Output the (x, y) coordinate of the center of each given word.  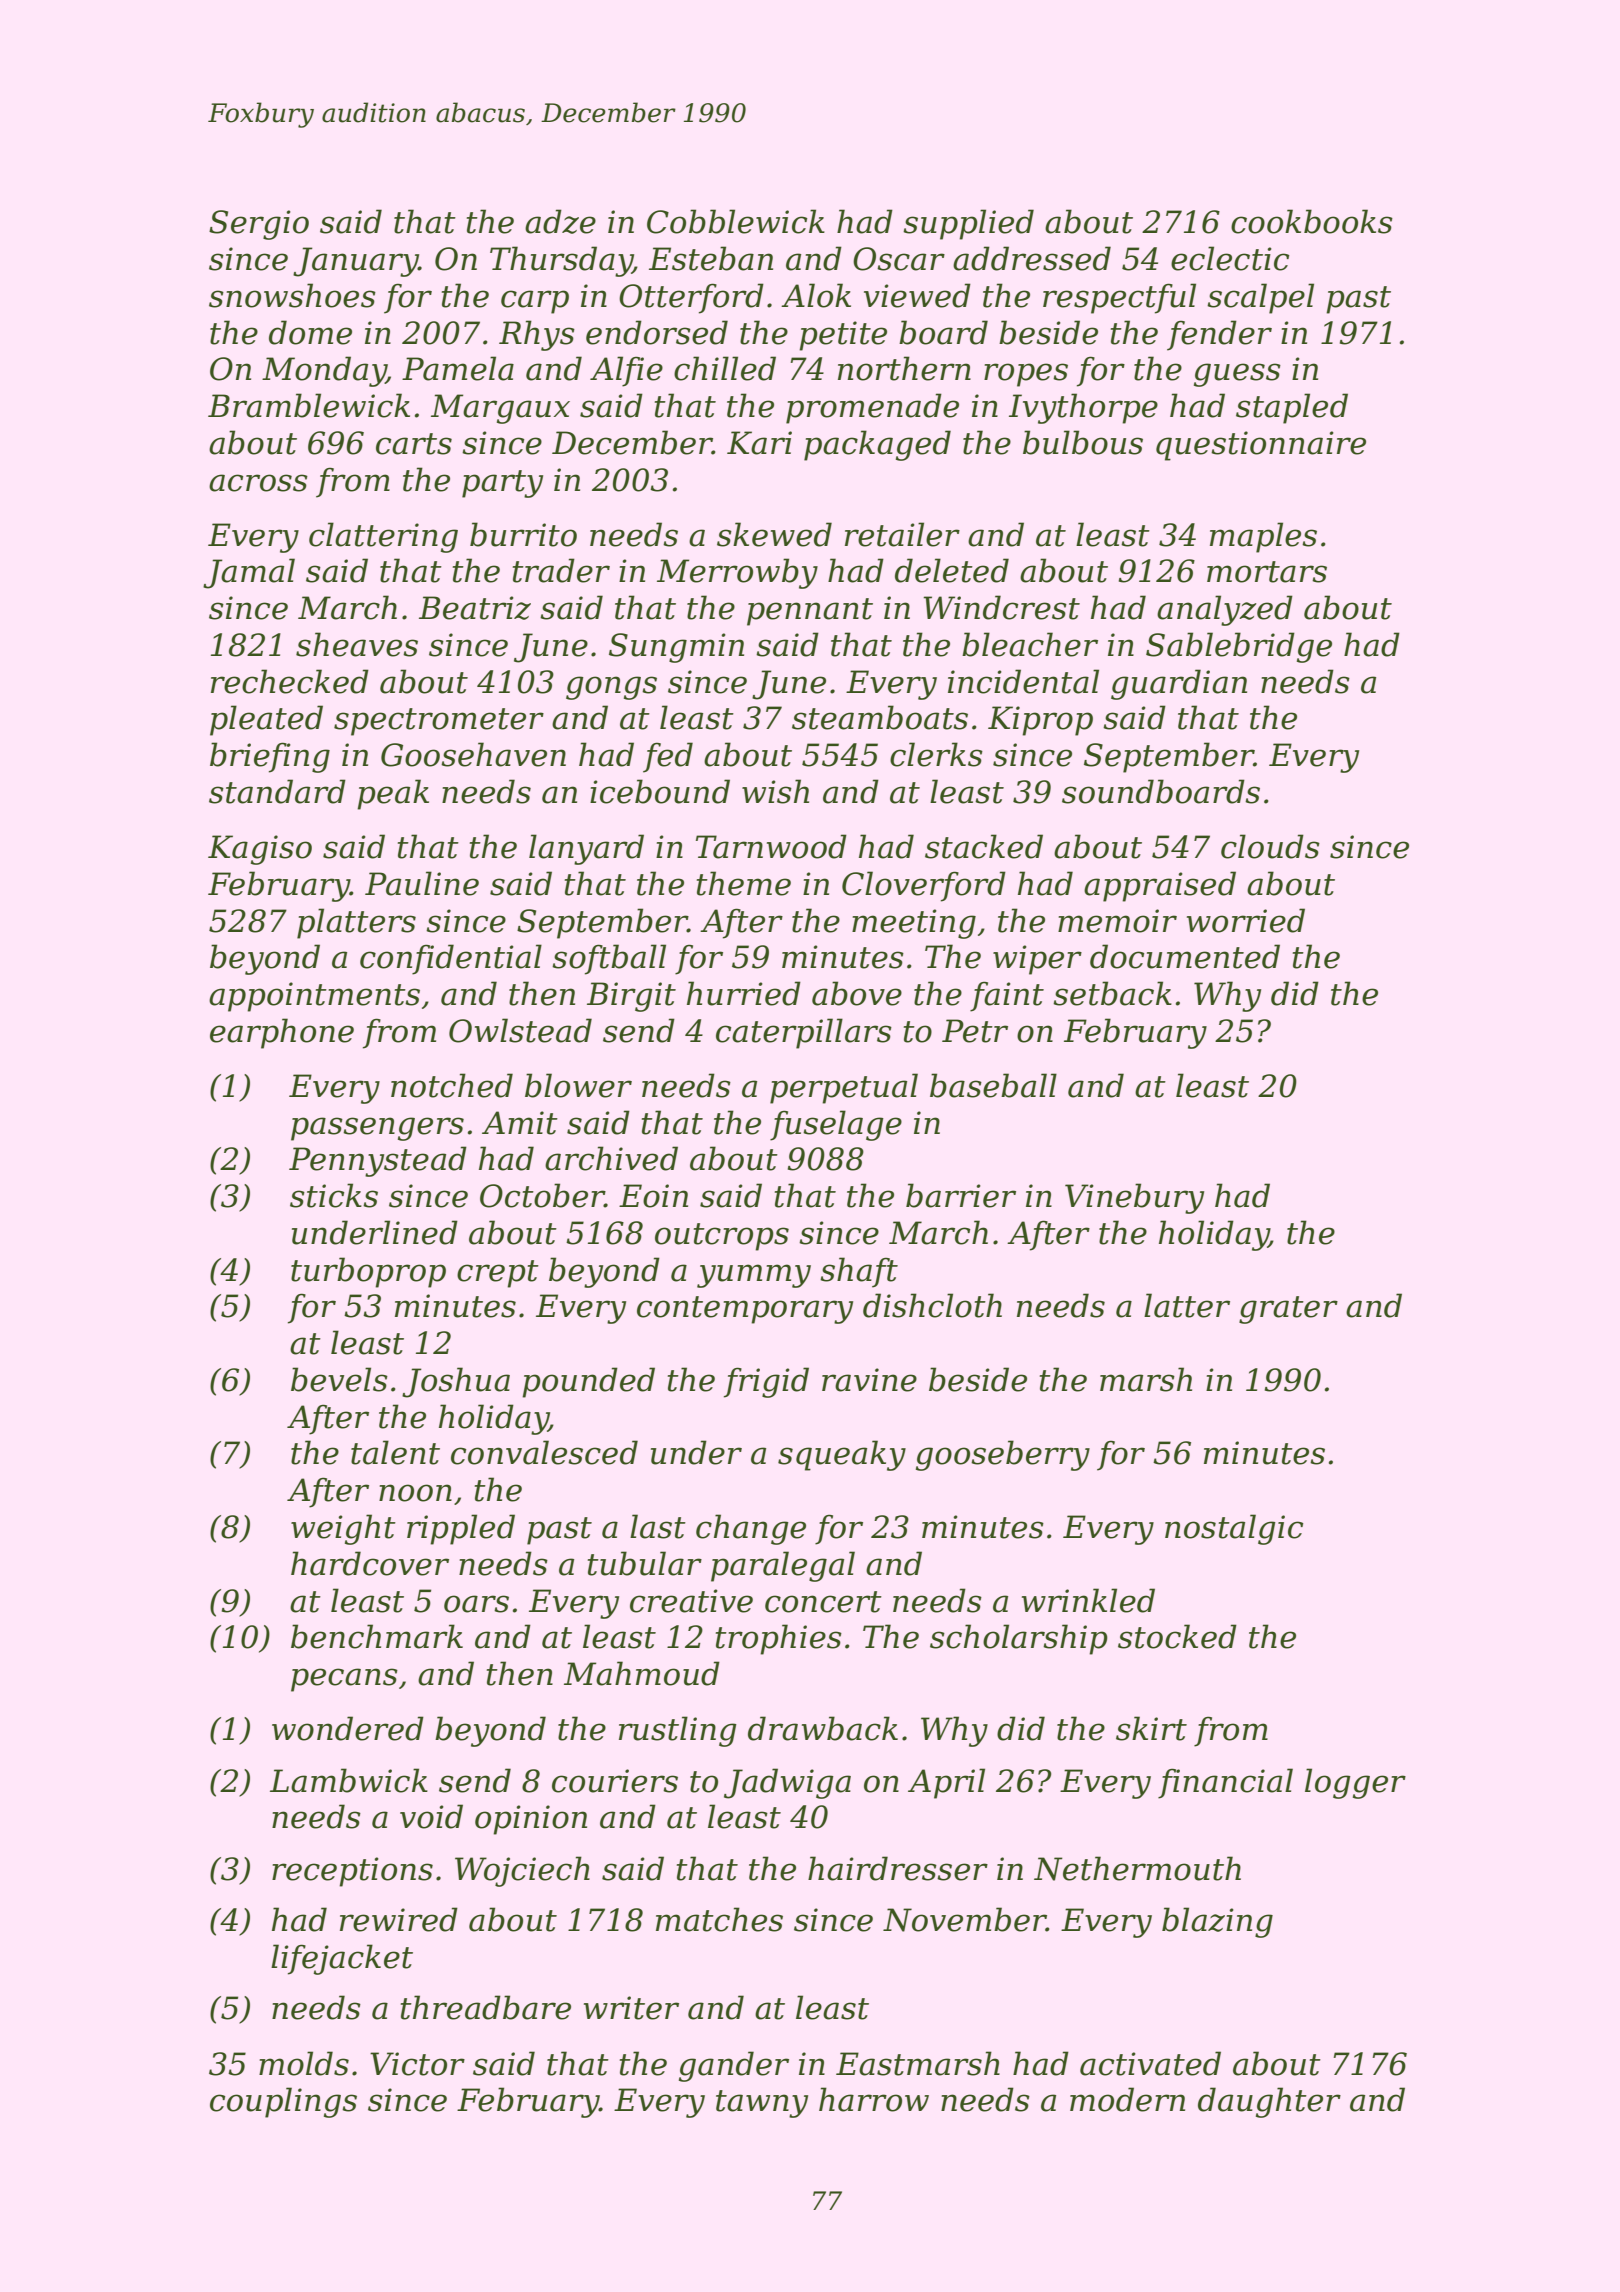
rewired (399, 1919)
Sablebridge (1239, 647)
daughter (1269, 2102)
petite (843, 336)
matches (719, 1919)
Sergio (259, 225)
